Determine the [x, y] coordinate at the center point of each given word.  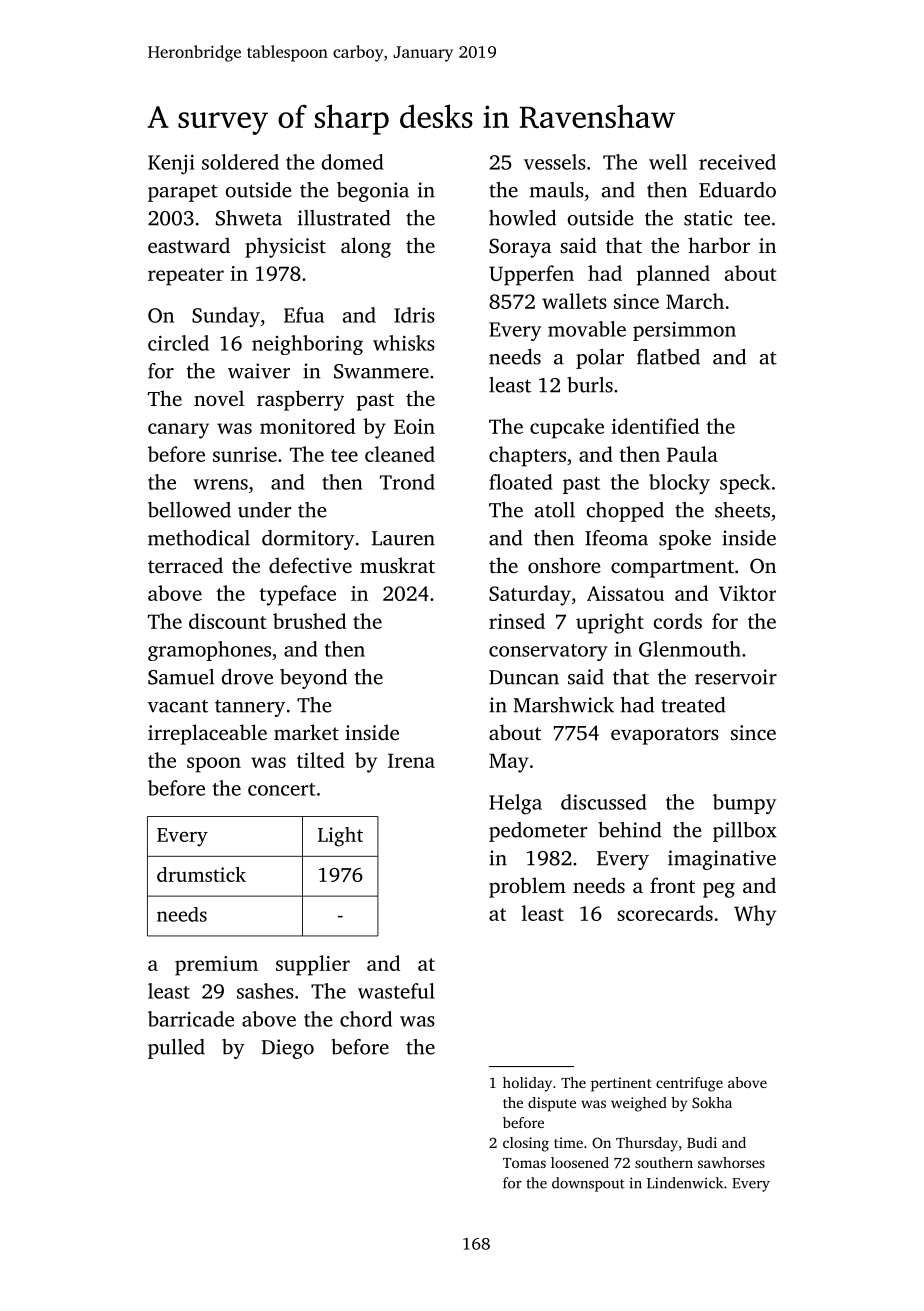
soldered [240, 162]
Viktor [747, 593]
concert [282, 789]
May [509, 763]
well [668, 162]
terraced [185, 565]
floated [521, 482]
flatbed [668, 357]
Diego [287, 1049]
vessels [555, 162]
